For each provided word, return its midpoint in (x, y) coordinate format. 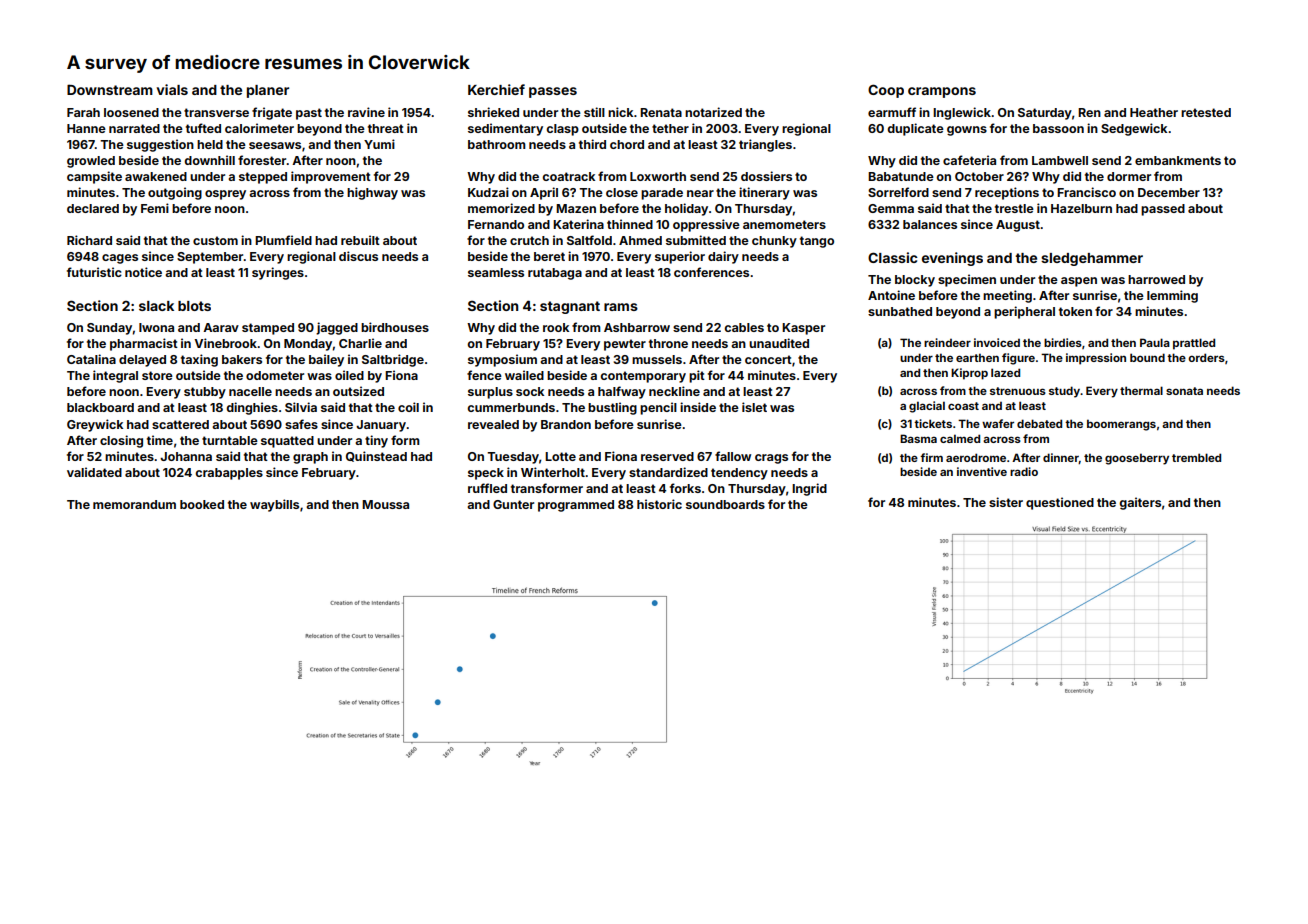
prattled (1194, 344)
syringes (278, 273)
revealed (493, 424)
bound (1147, 357)
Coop (886, 91)
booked (202, 504)
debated (1039, 423)
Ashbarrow (637, 327)
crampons (942, 92)
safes (301, 424)
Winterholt (553, 472)
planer (268, 91)
